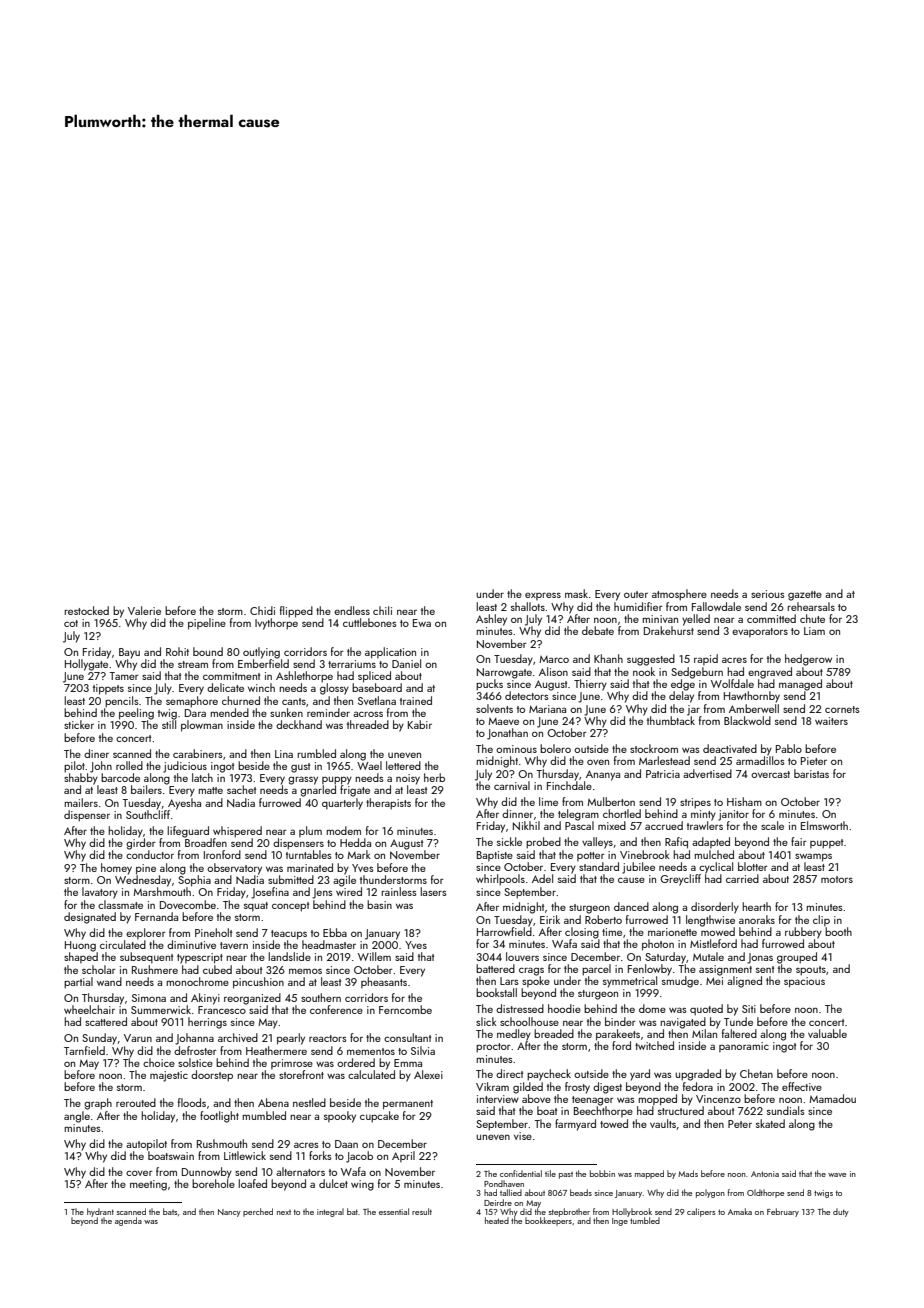 The image size is (924, 1308). Describe the element at coordinates (86, 610) in the image. I see `restocked` at that location.
